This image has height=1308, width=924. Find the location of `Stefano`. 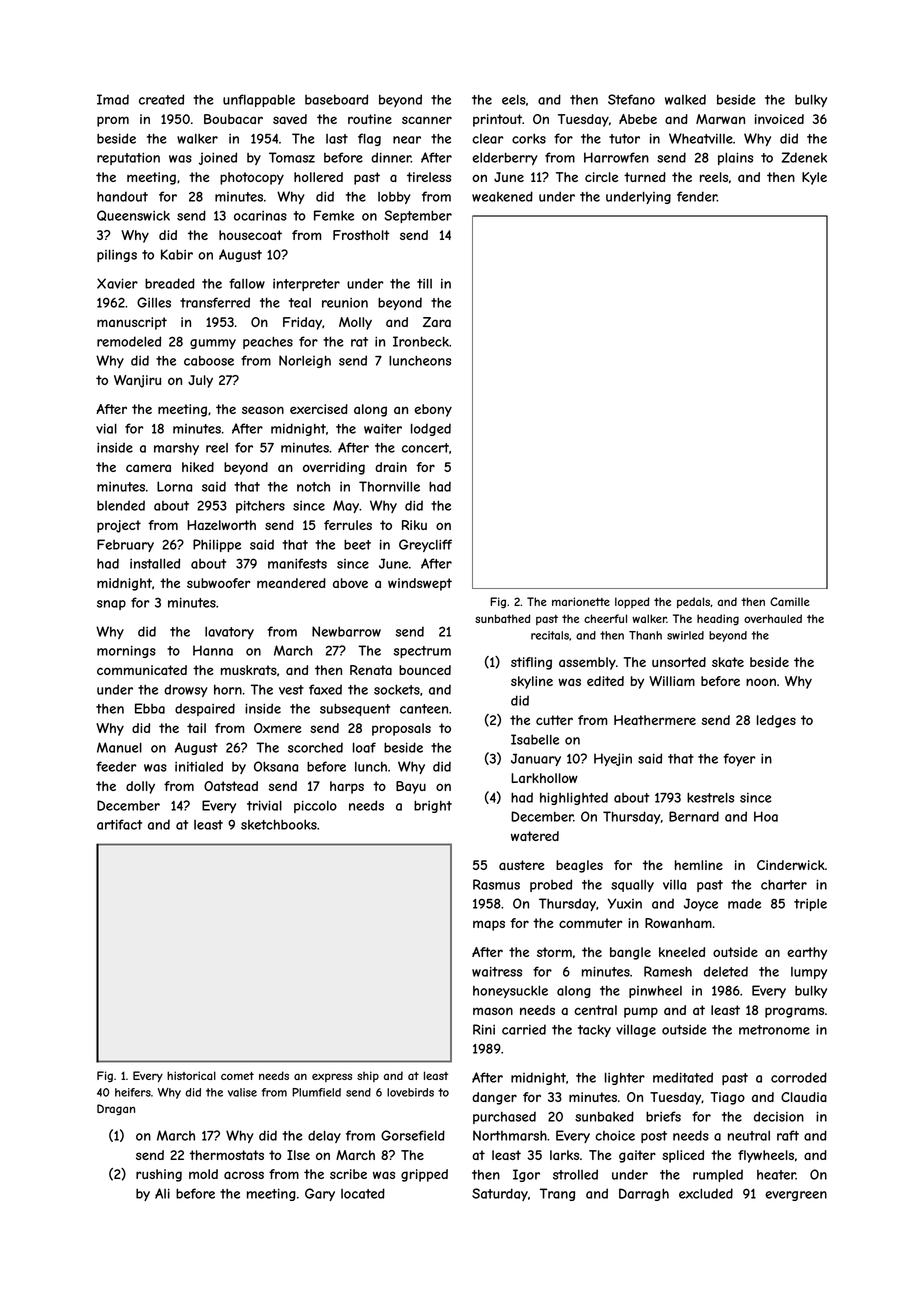

Stefano is located at coordinates (631, 99).
